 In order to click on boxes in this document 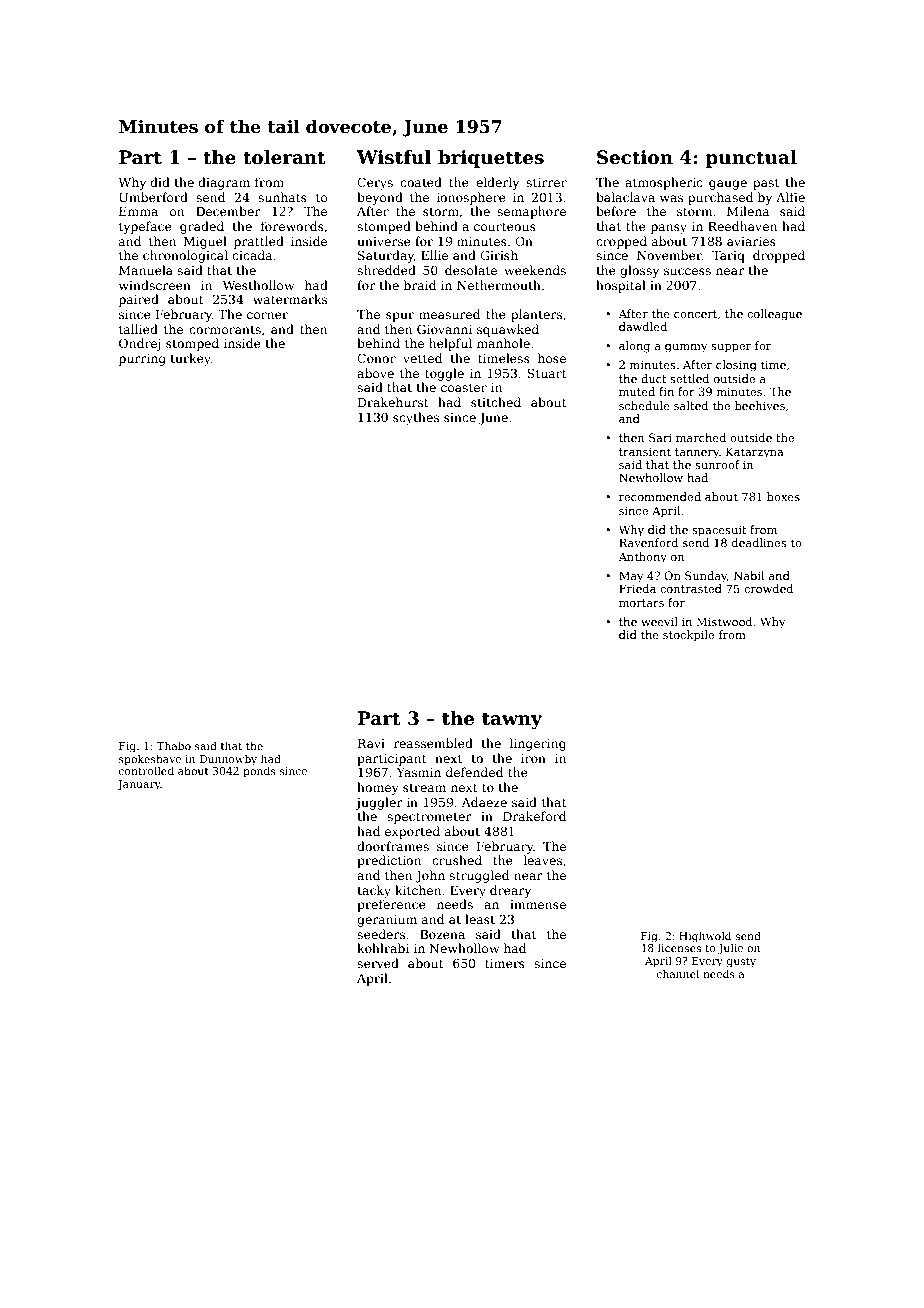, I will do `click(783, 496)`.
